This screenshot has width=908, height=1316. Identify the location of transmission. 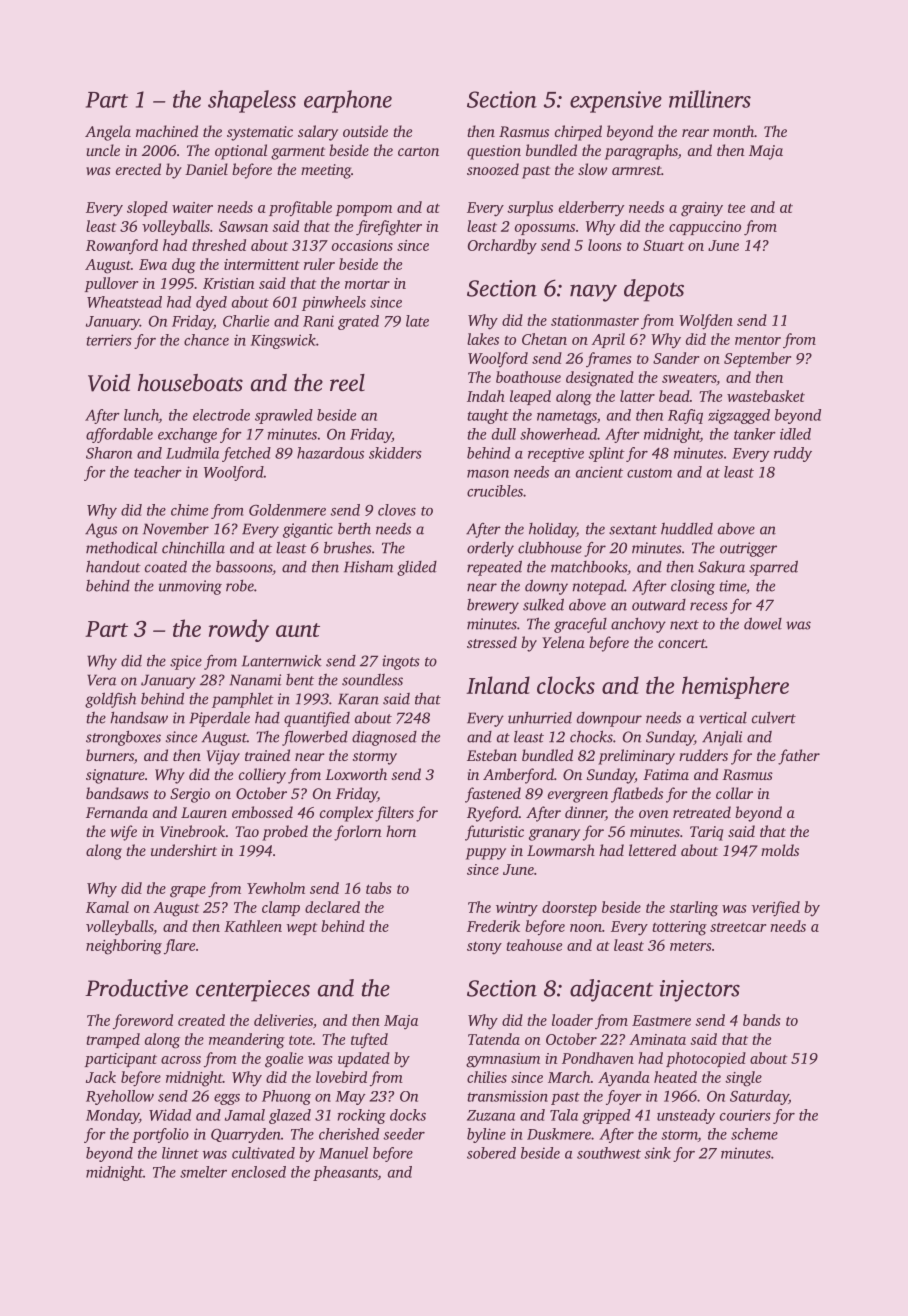
(507, 1096).
